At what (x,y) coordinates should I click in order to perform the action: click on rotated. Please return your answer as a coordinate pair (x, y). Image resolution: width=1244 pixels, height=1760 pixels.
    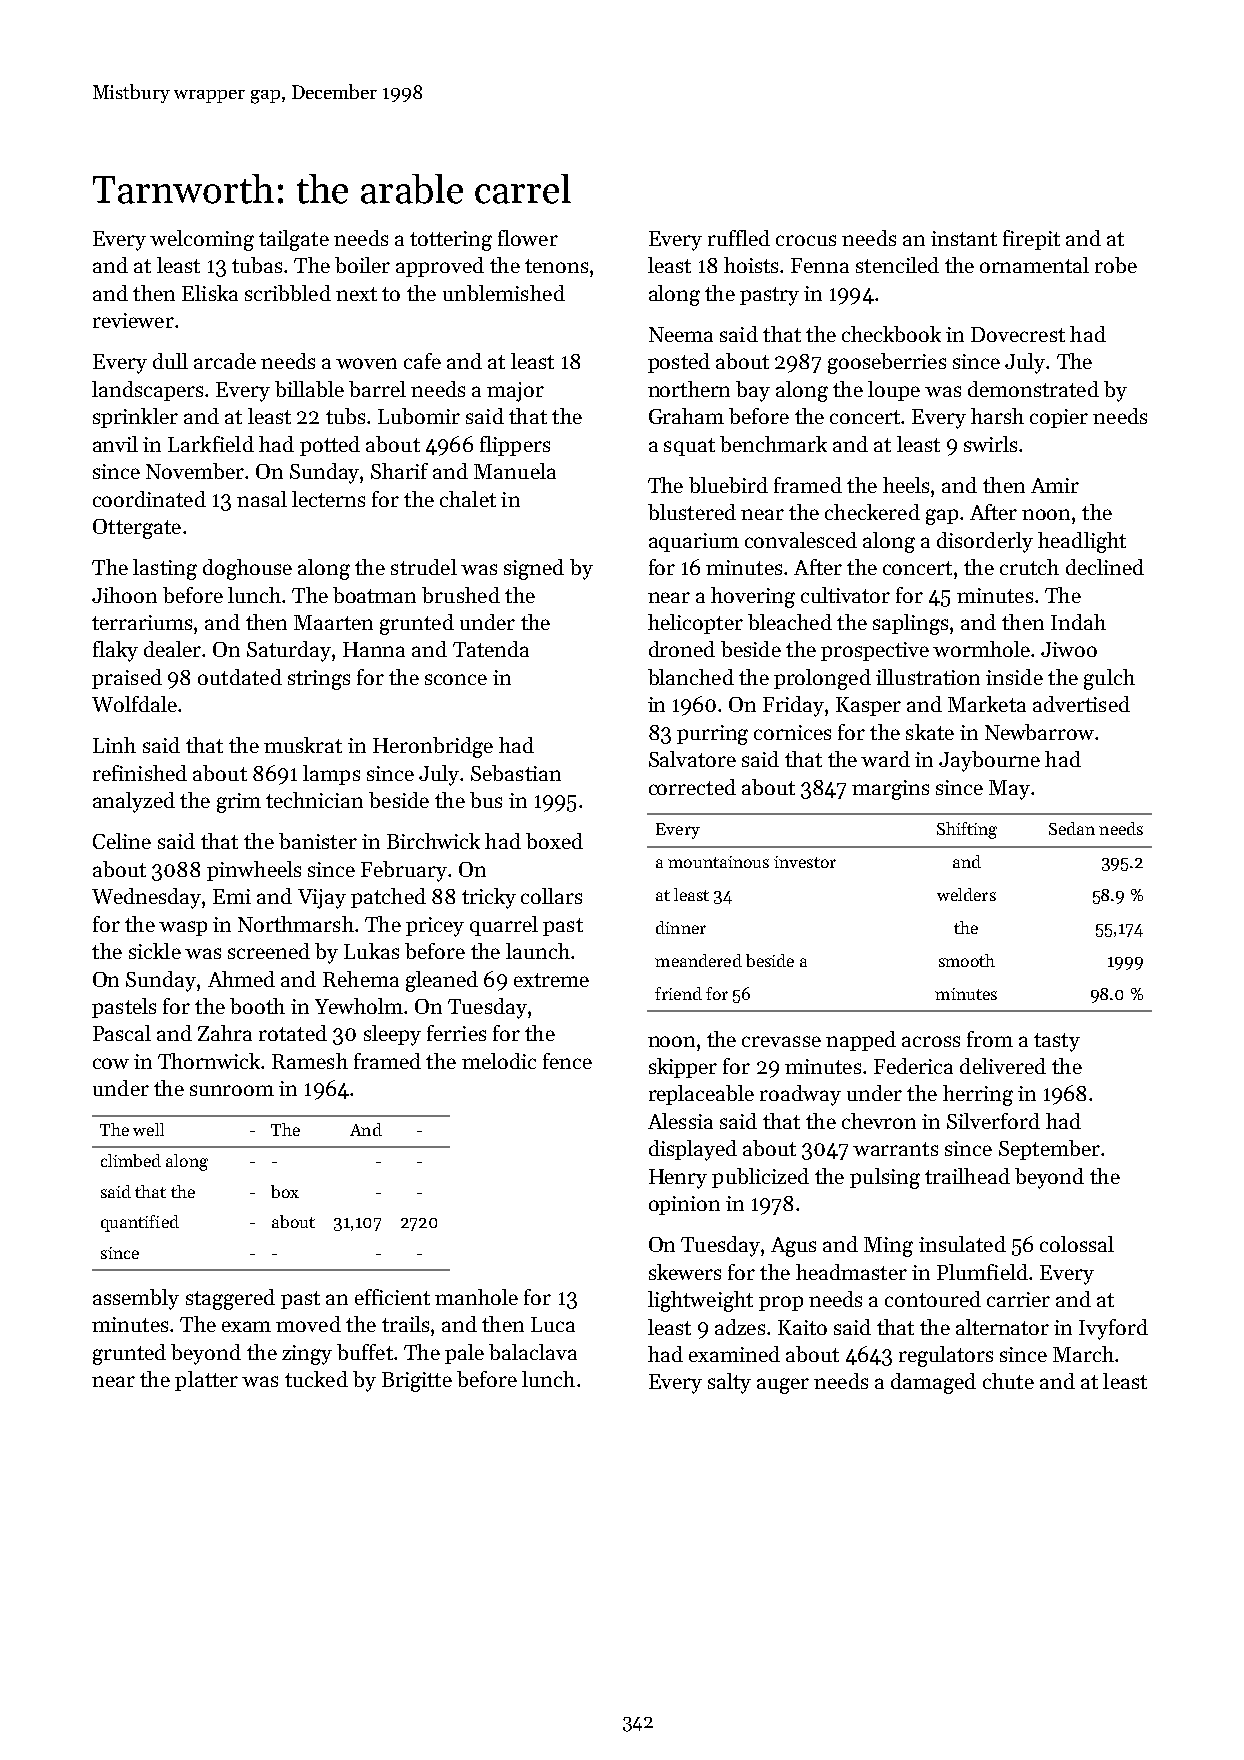
    Looking at the image, I should click on (293, 1033).
